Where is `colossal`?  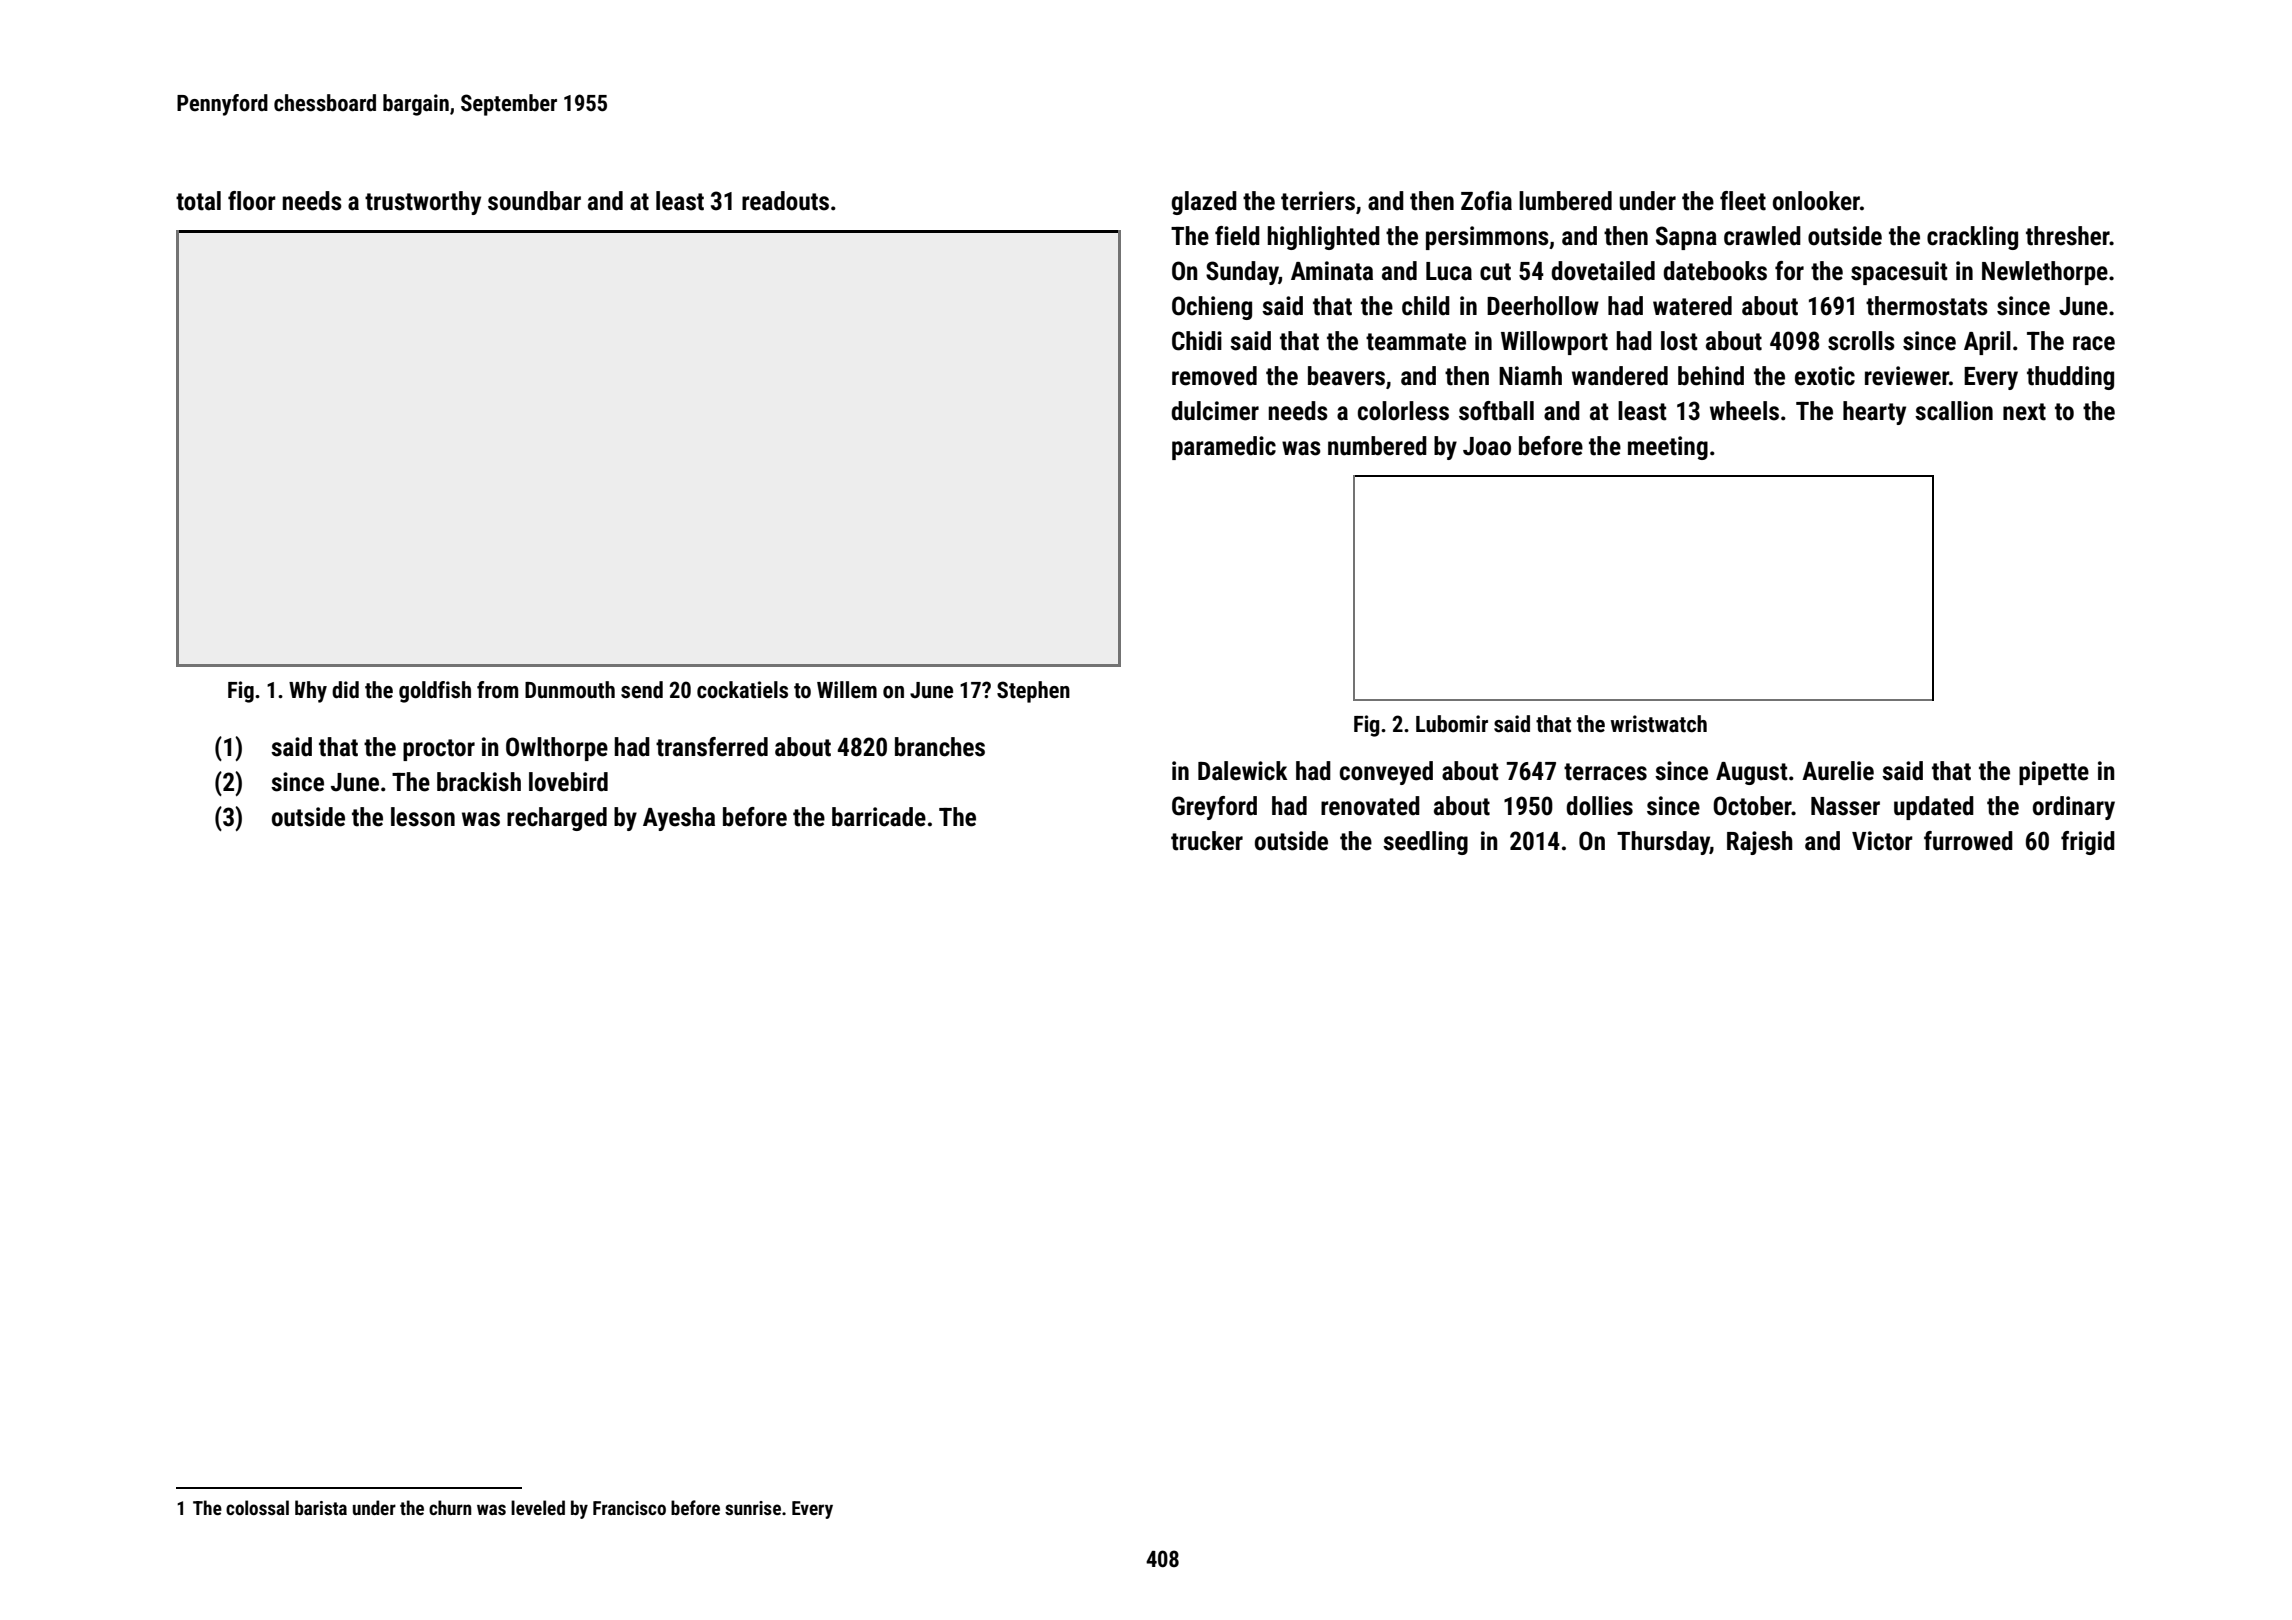
colossal is located at coordinates (257, 1507).
